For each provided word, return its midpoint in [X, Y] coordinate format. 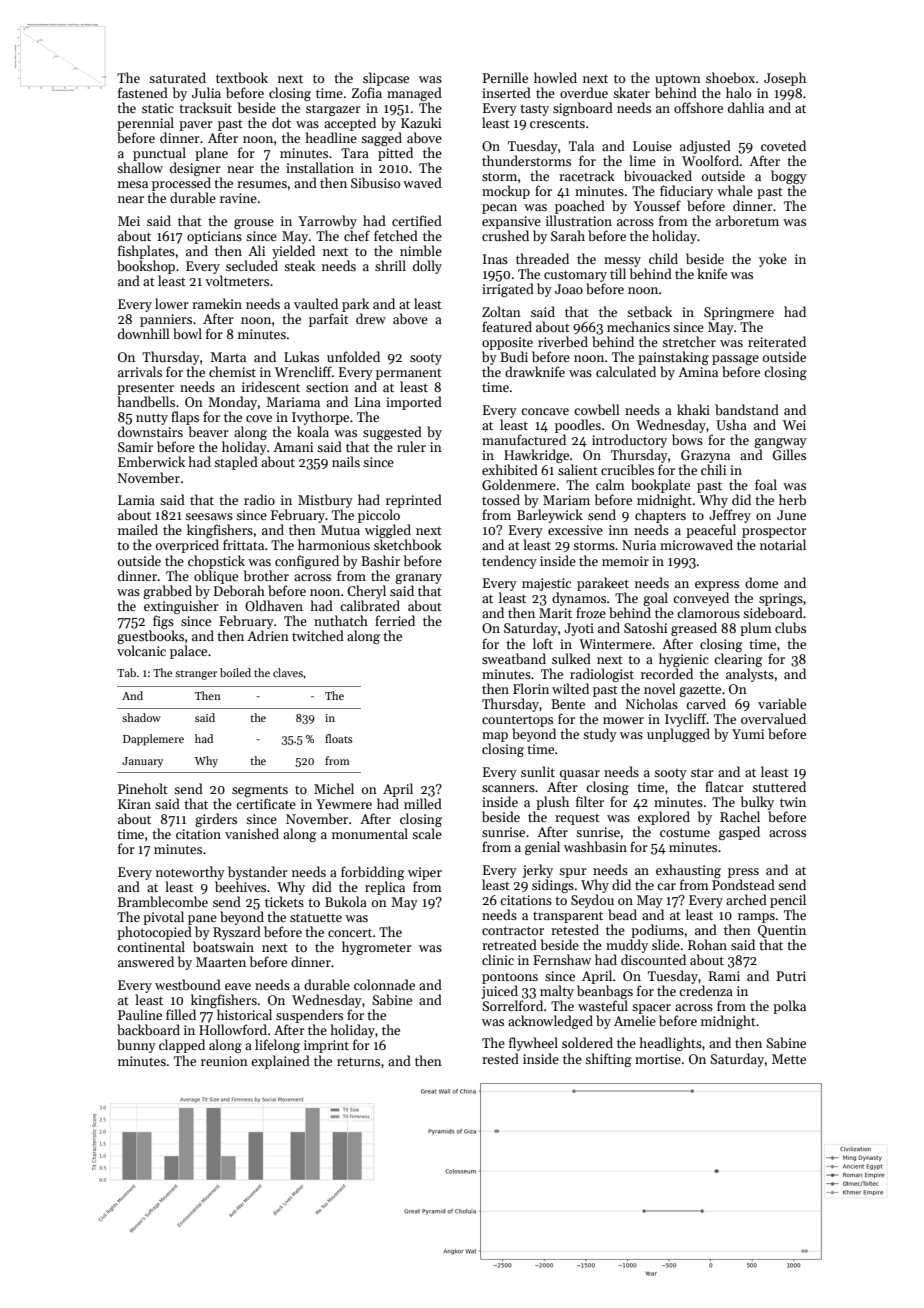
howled [555, 77]
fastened [143, 92]
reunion [224, 1061]
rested [500, 1058]
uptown [678, 80]
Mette [789, 1059]
